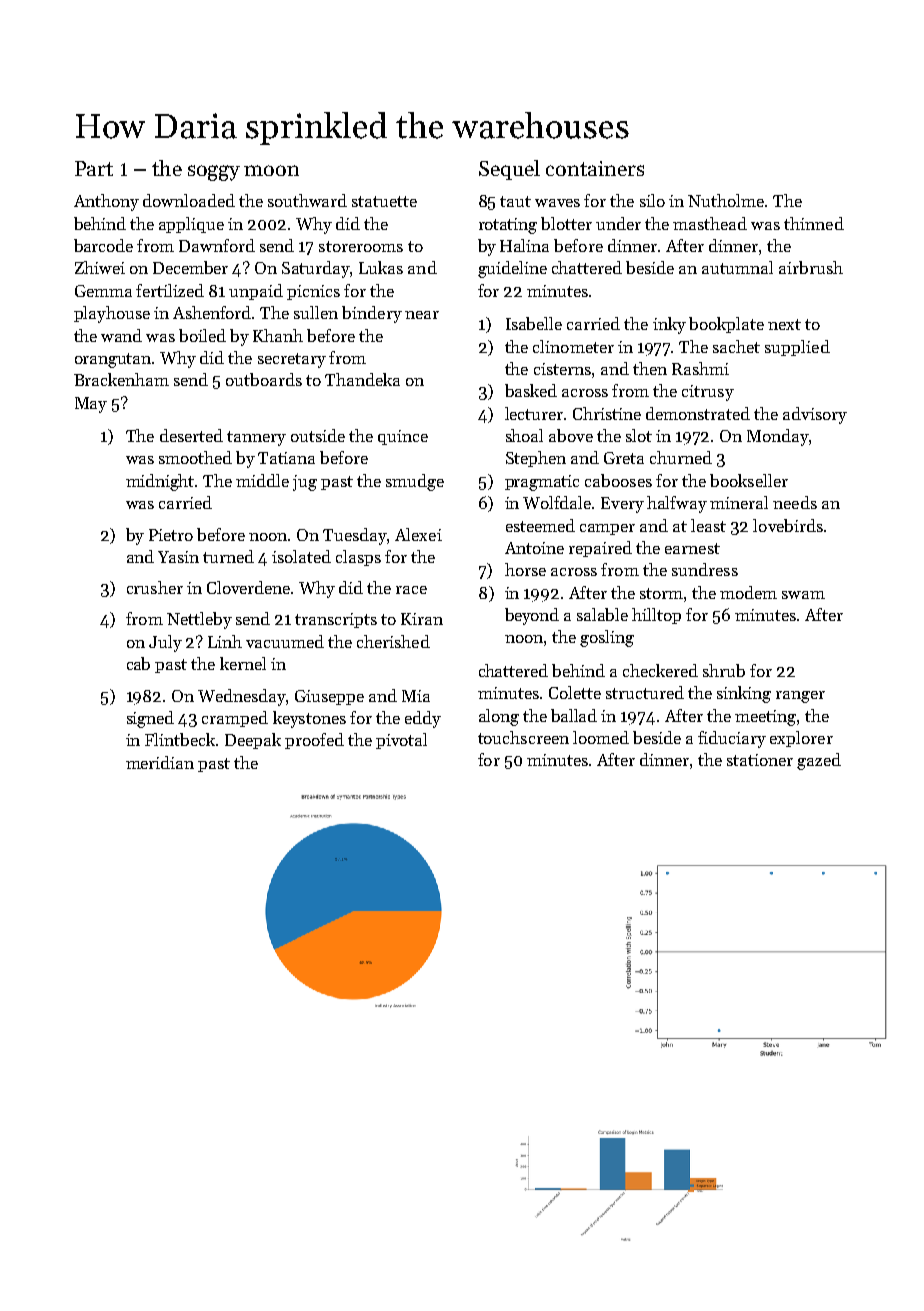  What do you see at coordinates (249, 587) in the screenshot?
I see `Cloverdene` at bounding box center [249, 587].
